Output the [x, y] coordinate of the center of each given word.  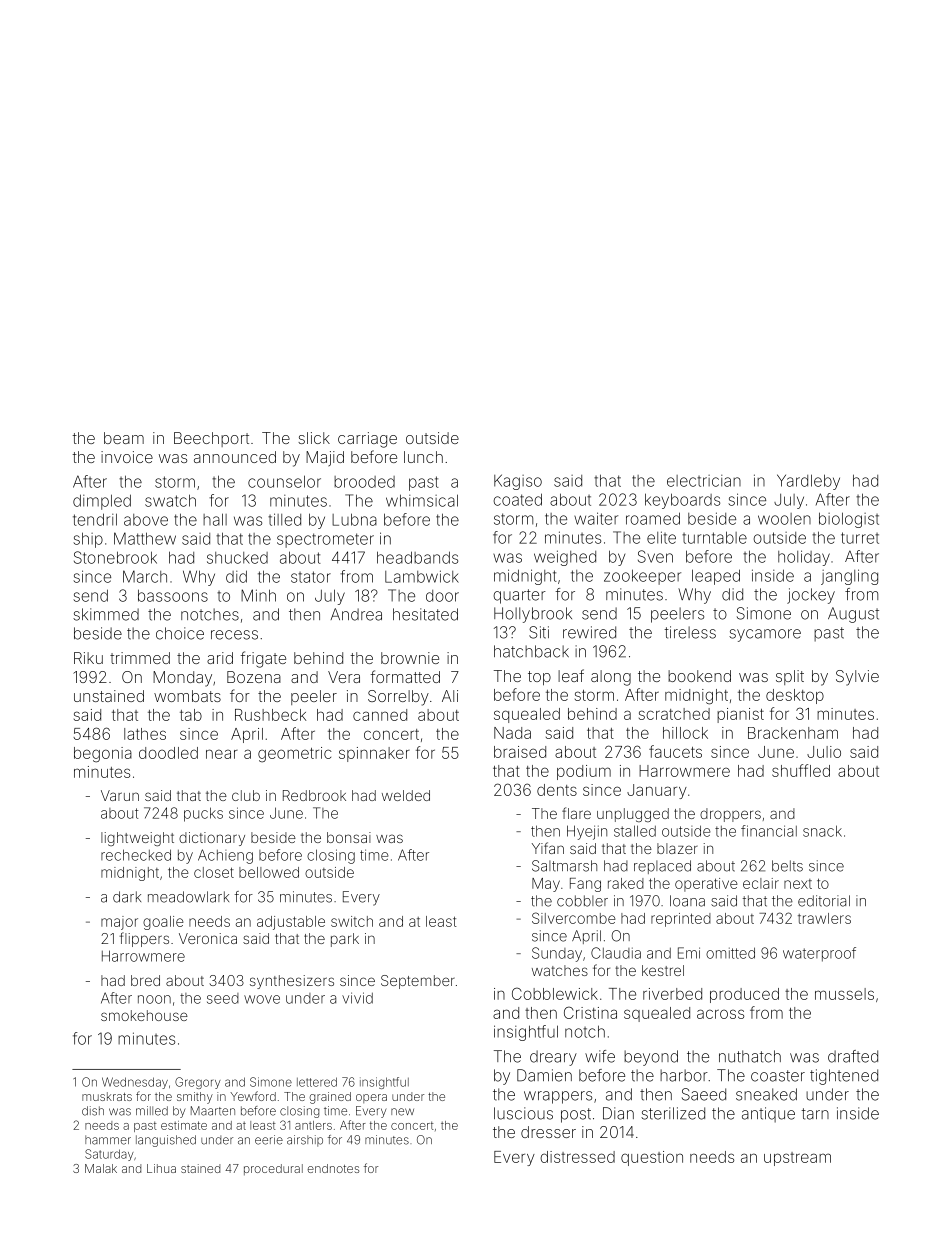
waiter [596, 518]
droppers [730, 815]
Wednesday [135, 1083]
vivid [357, 998]
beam [124, 438]
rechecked [136, 855]
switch [352, 921]
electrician [704, 481]
